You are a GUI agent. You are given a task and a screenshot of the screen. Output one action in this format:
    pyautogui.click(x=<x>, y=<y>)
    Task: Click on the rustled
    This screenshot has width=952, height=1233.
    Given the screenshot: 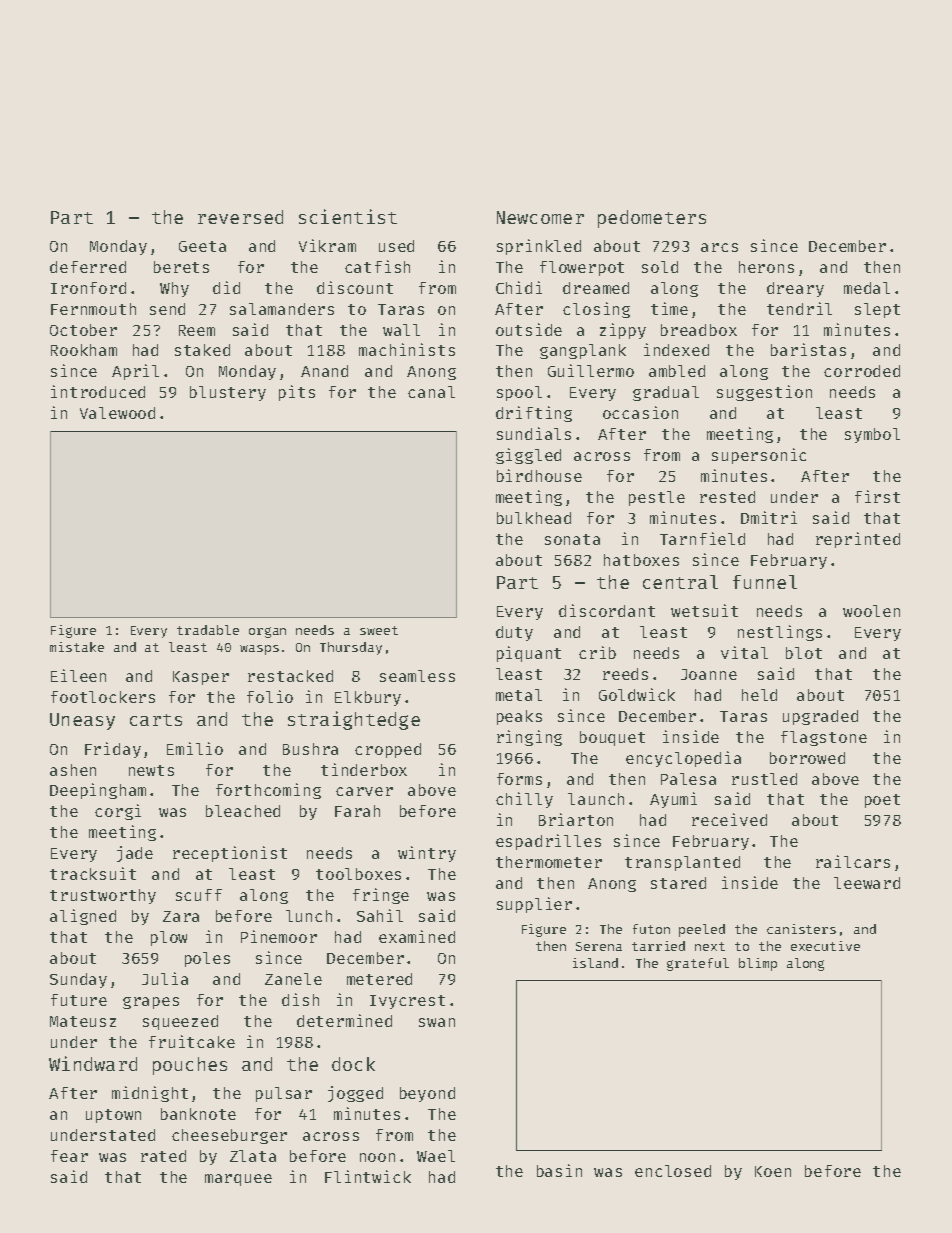 What is the action you would take?
    pyautogui.click(x=764, y=779)
